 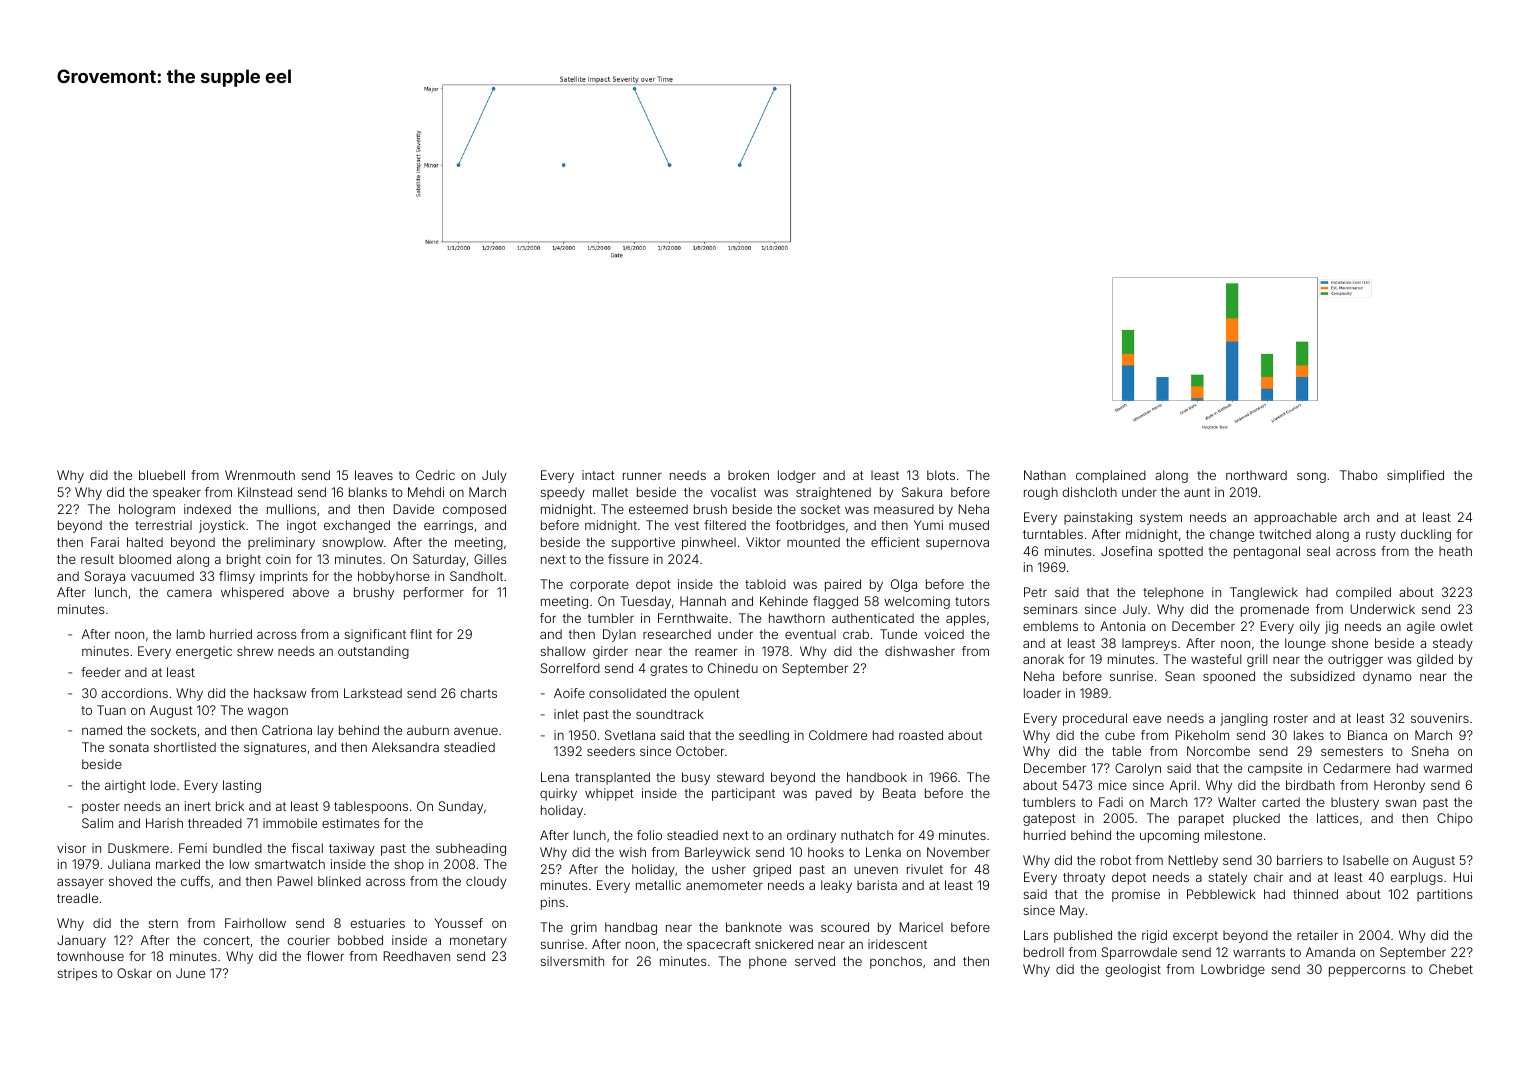 What do you see at coordinates (642, 476) in the image?
I see `runner` at bounding box center [642, 476].
